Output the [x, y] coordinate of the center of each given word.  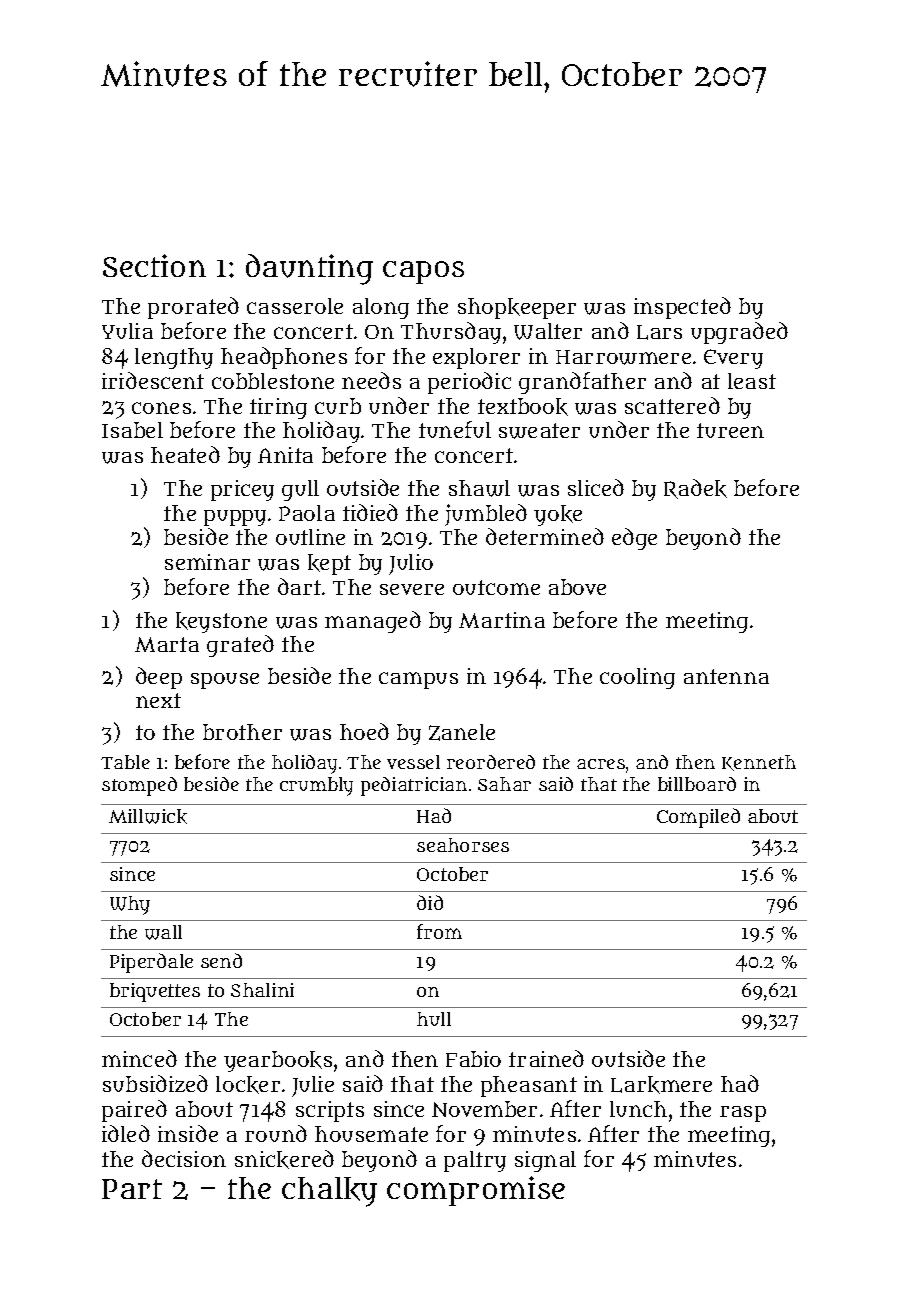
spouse [225, 681]
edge [634, 539]
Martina [502, 620]
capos [423, 272]
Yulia [127, 331]
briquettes [155, 992]
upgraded [739, 333]
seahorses [463, 845]
